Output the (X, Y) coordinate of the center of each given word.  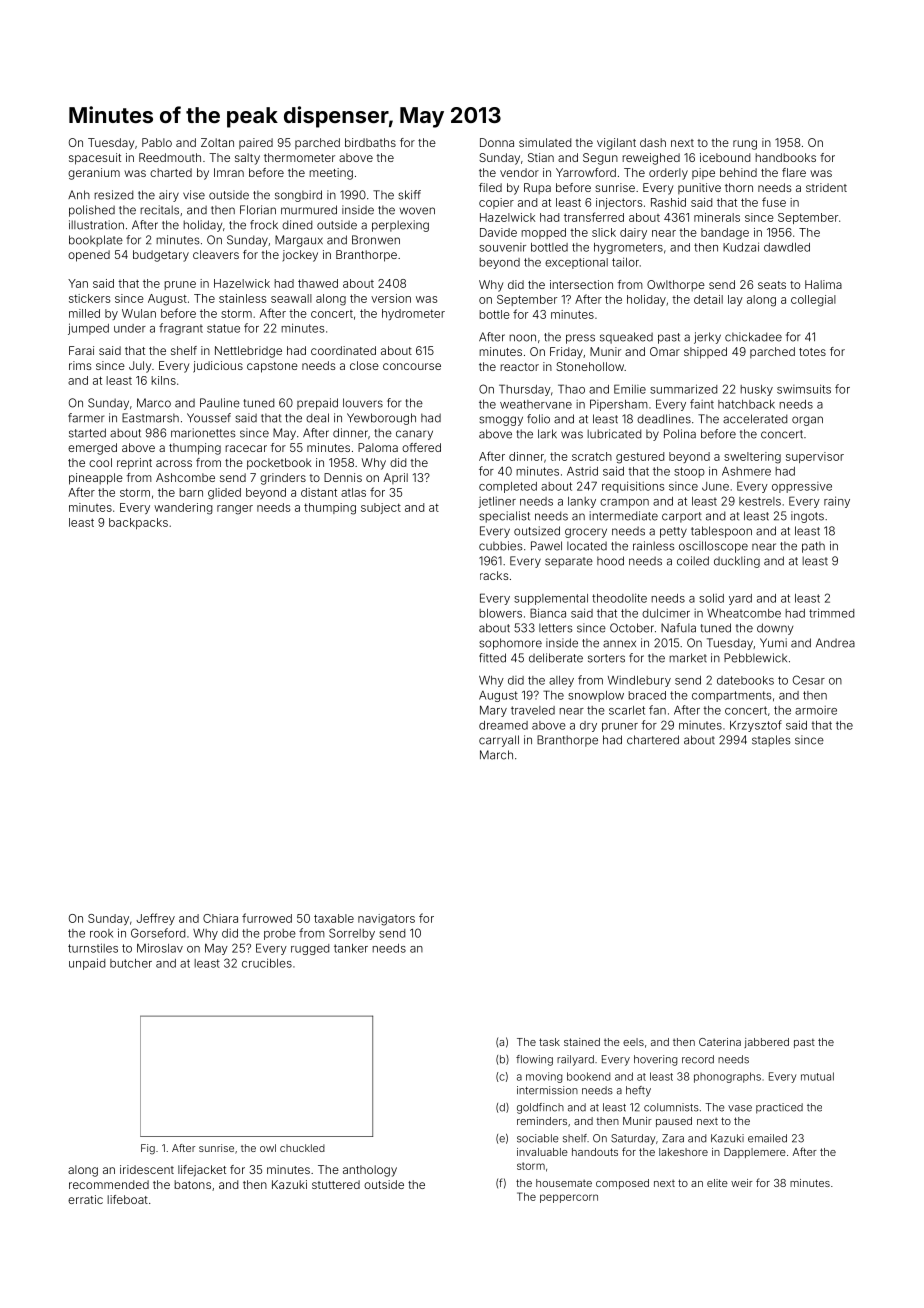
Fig (148, 1149)
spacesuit (95, 159)
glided (224, 494)
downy (775, 629)
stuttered (336, 1184)
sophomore (510, 644)
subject (381, 508)
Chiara (220, 918)
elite (717, 1183)
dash (653, 142)
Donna (497, 142)
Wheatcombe (744, 613)
